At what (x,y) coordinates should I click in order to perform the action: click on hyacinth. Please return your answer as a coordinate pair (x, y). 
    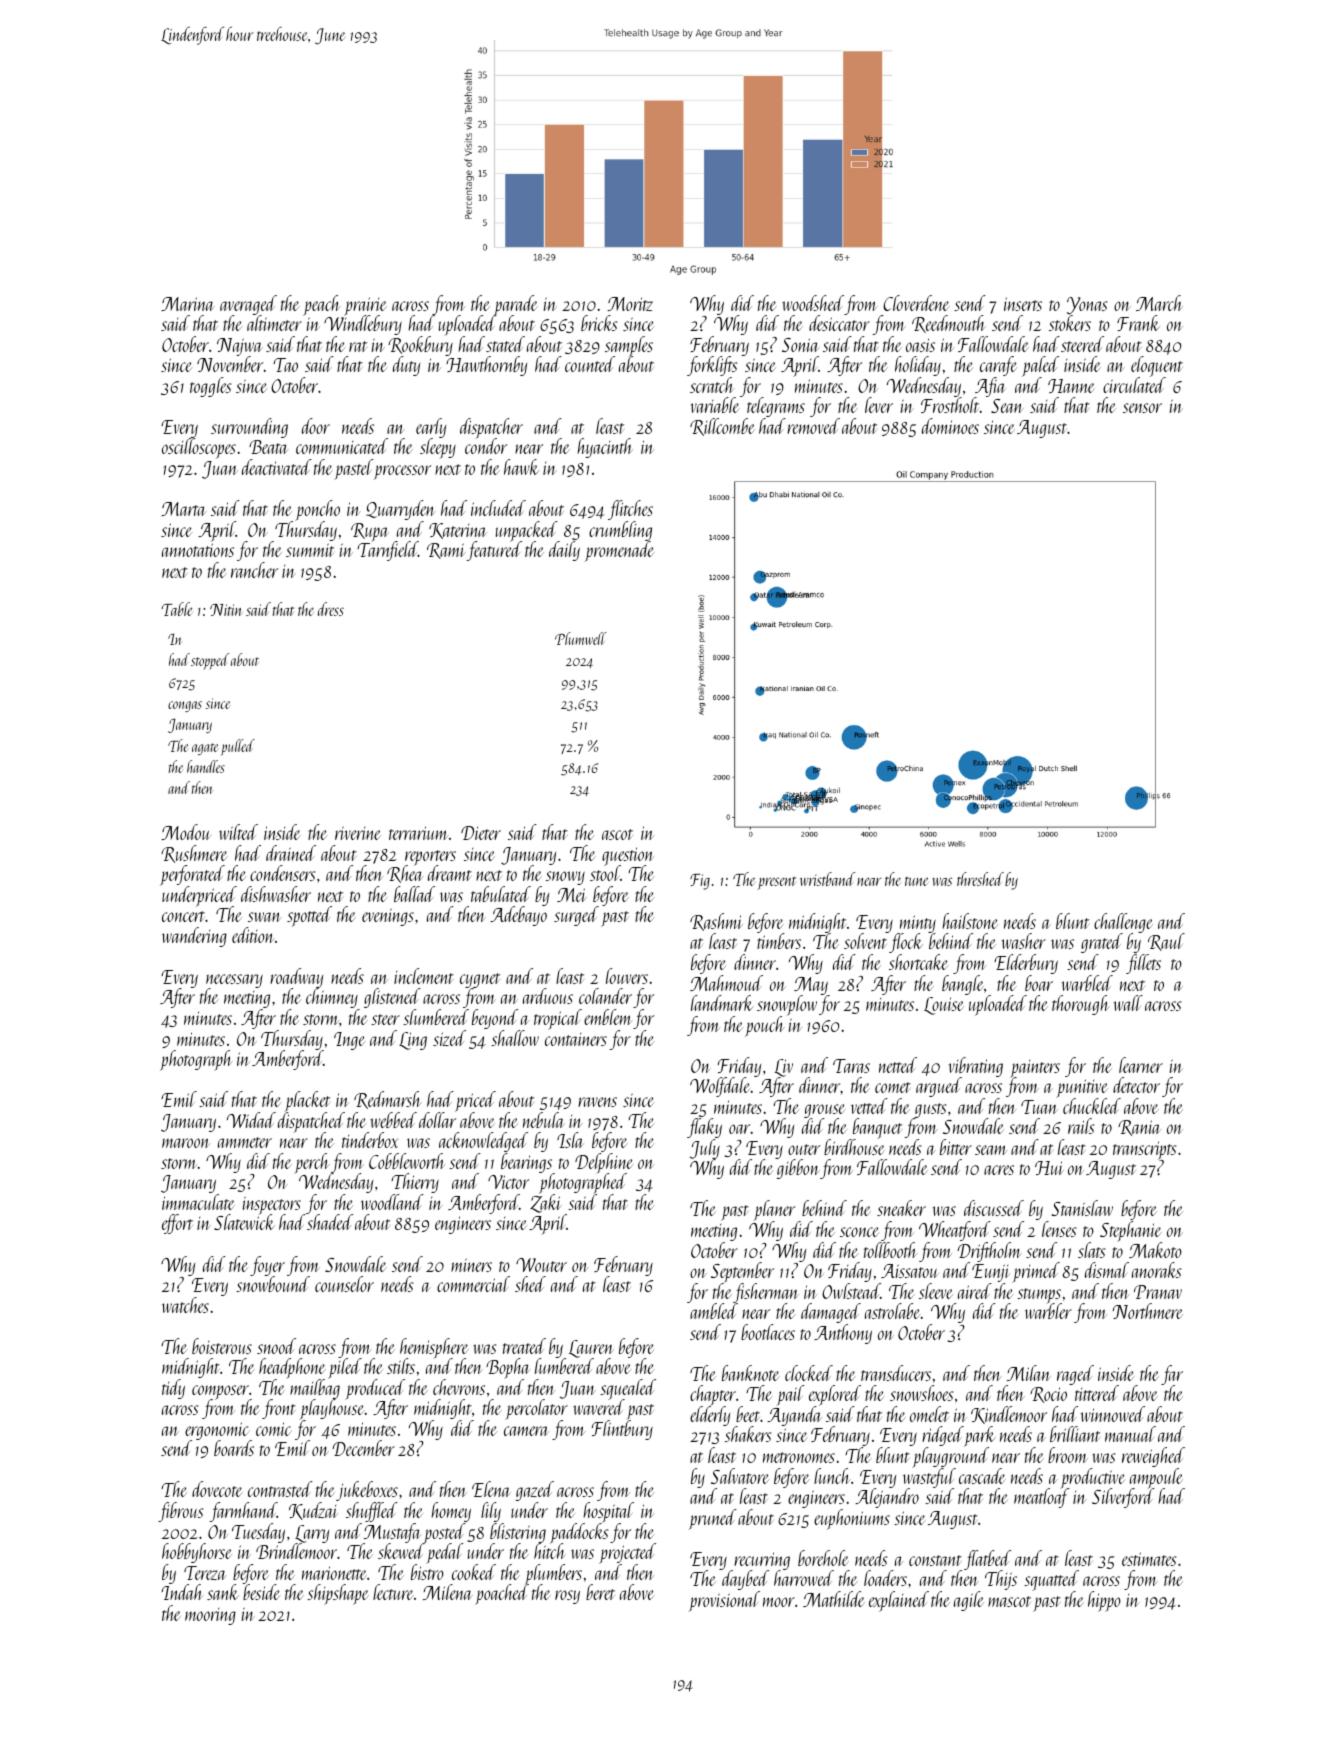
    Looking at the image, I should click on (605, 448).
